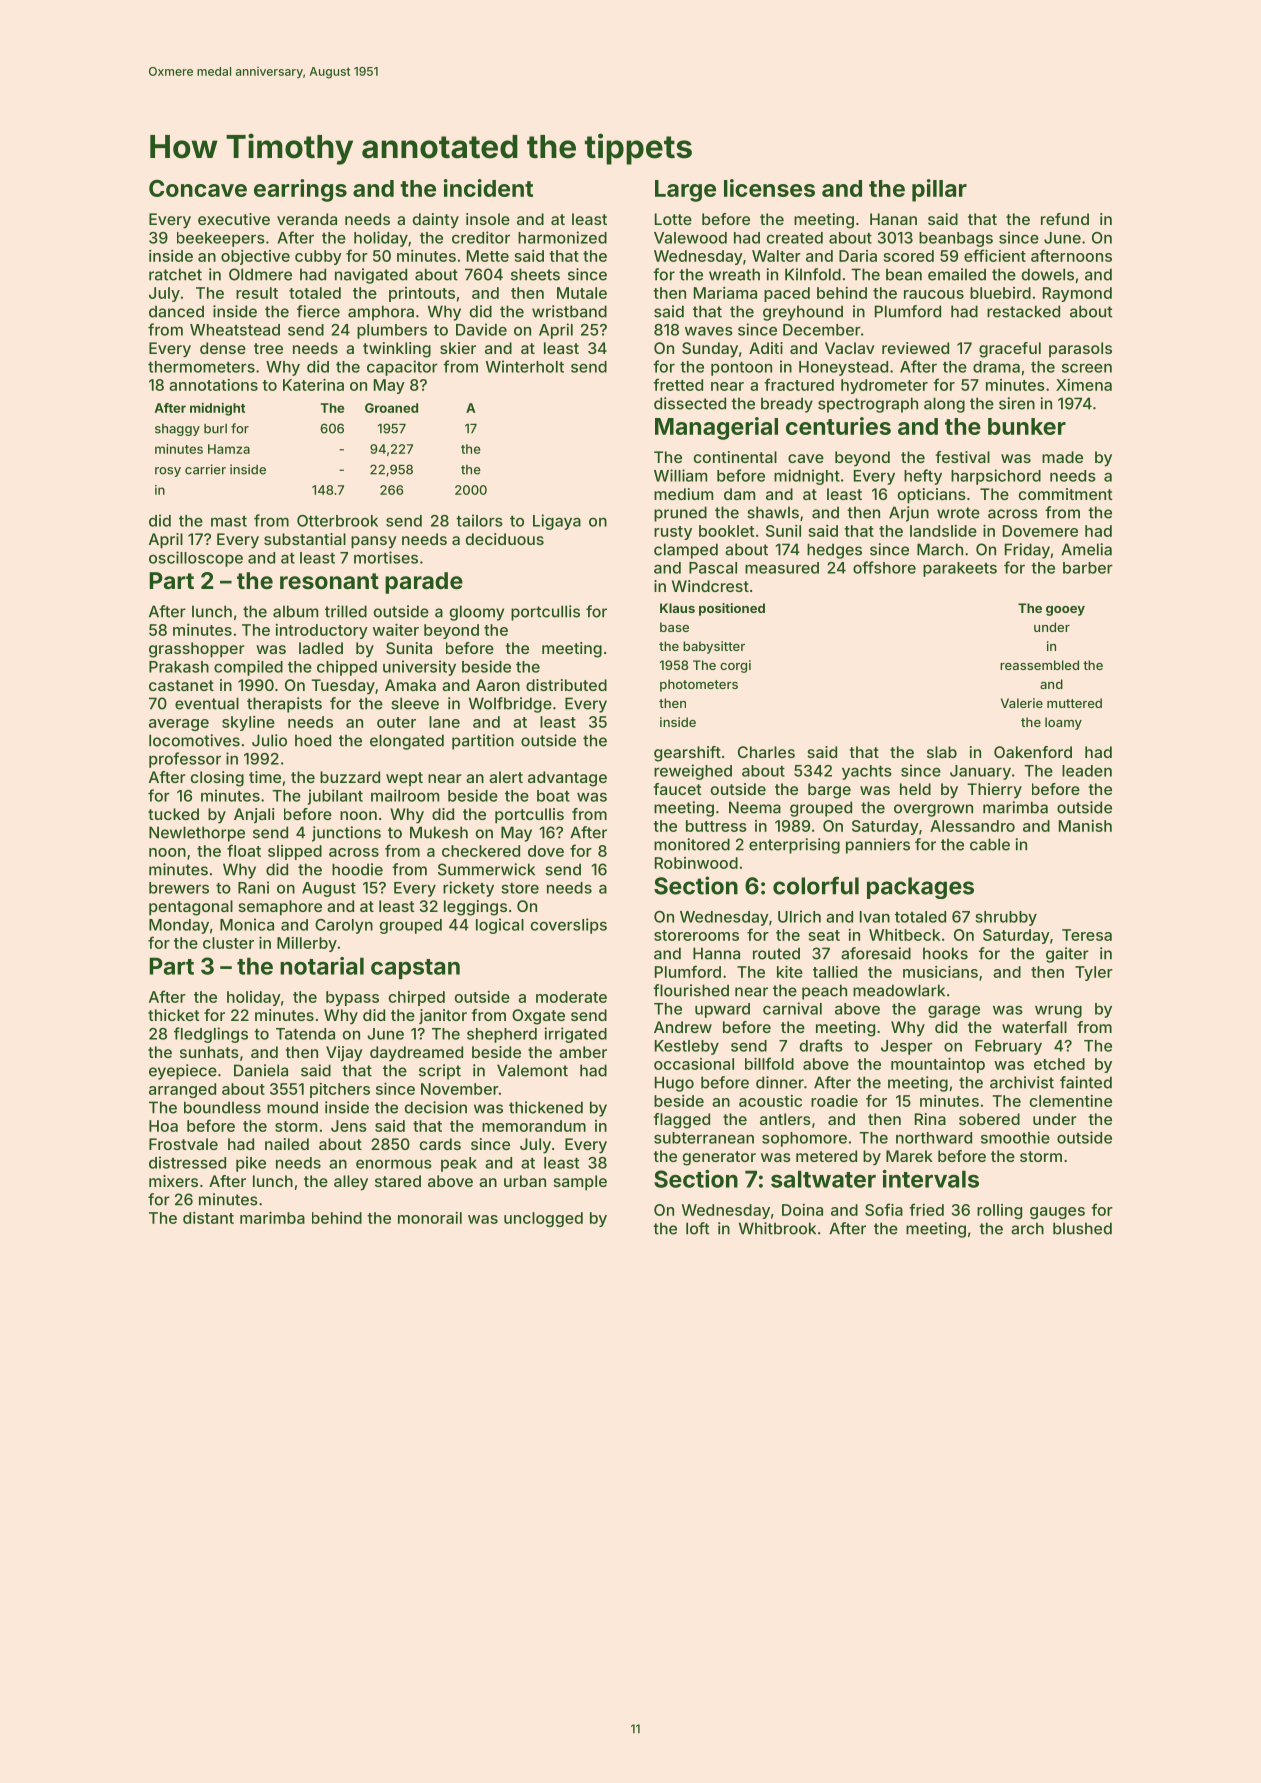  What do you see at coordinates (322, 966) in the image?
I see `notarial` at bounding box center [322, 966].
